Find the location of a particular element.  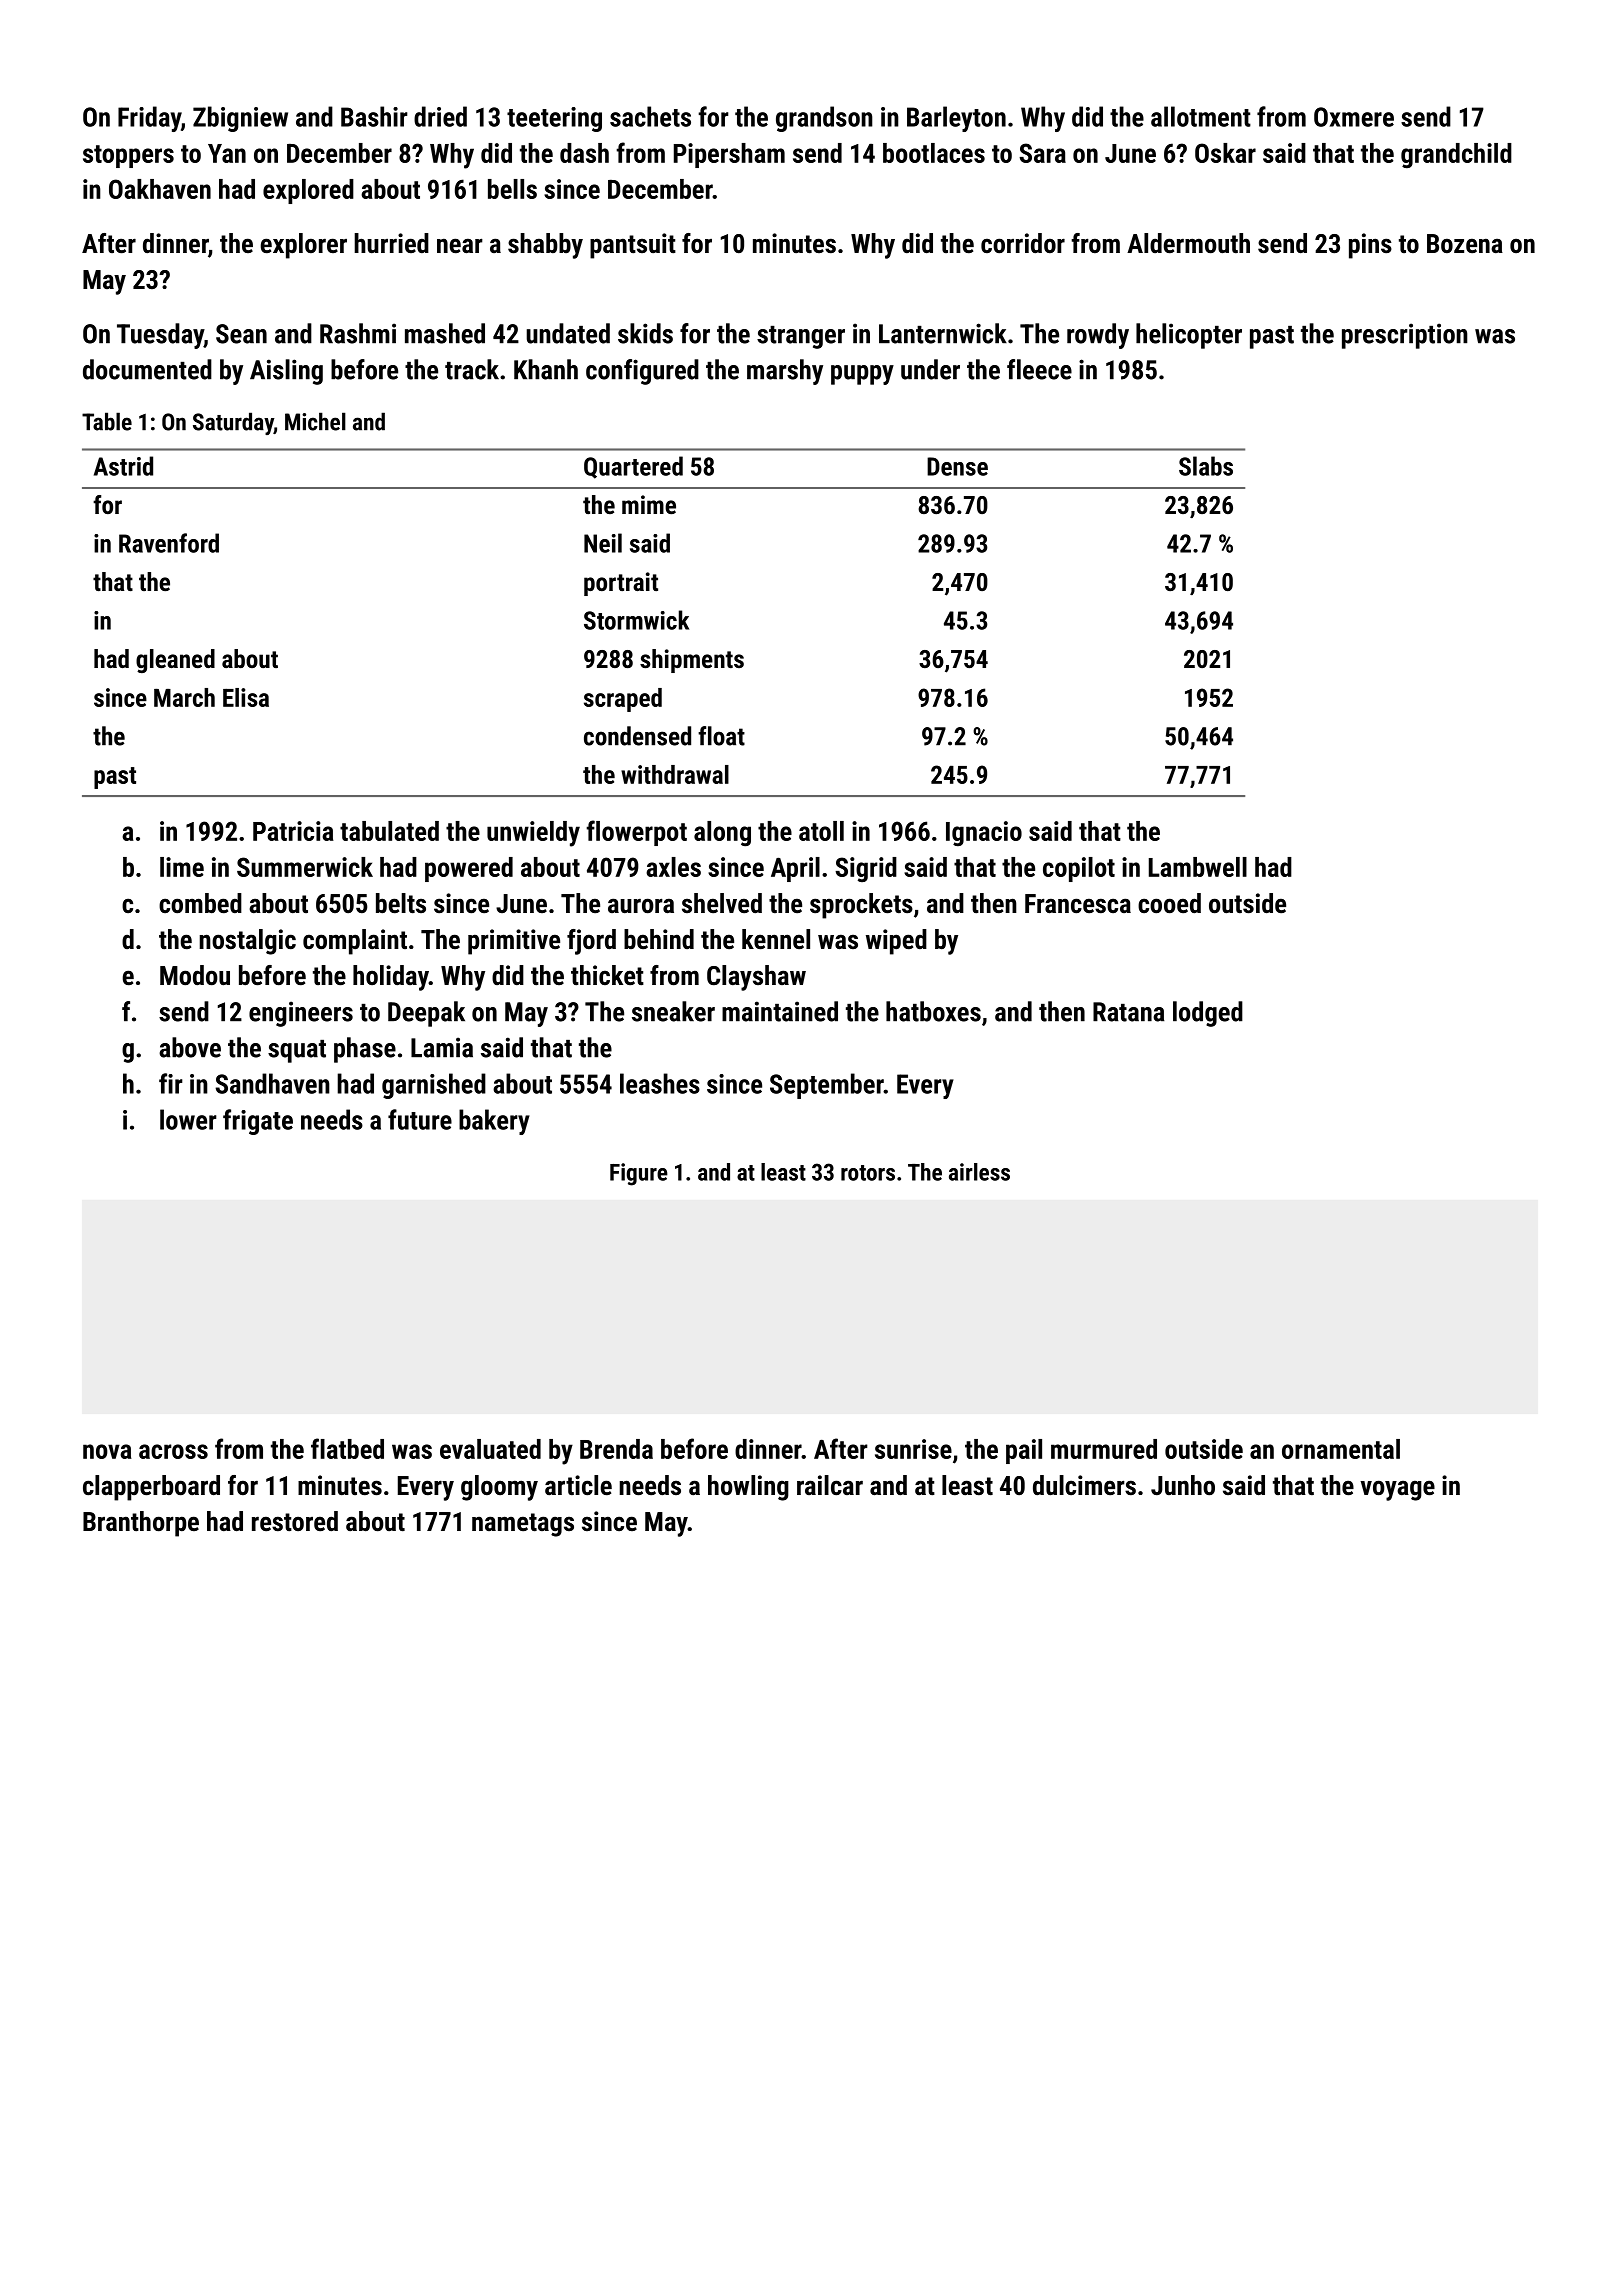

Lambwell is located at coordinates (1198, 867).
